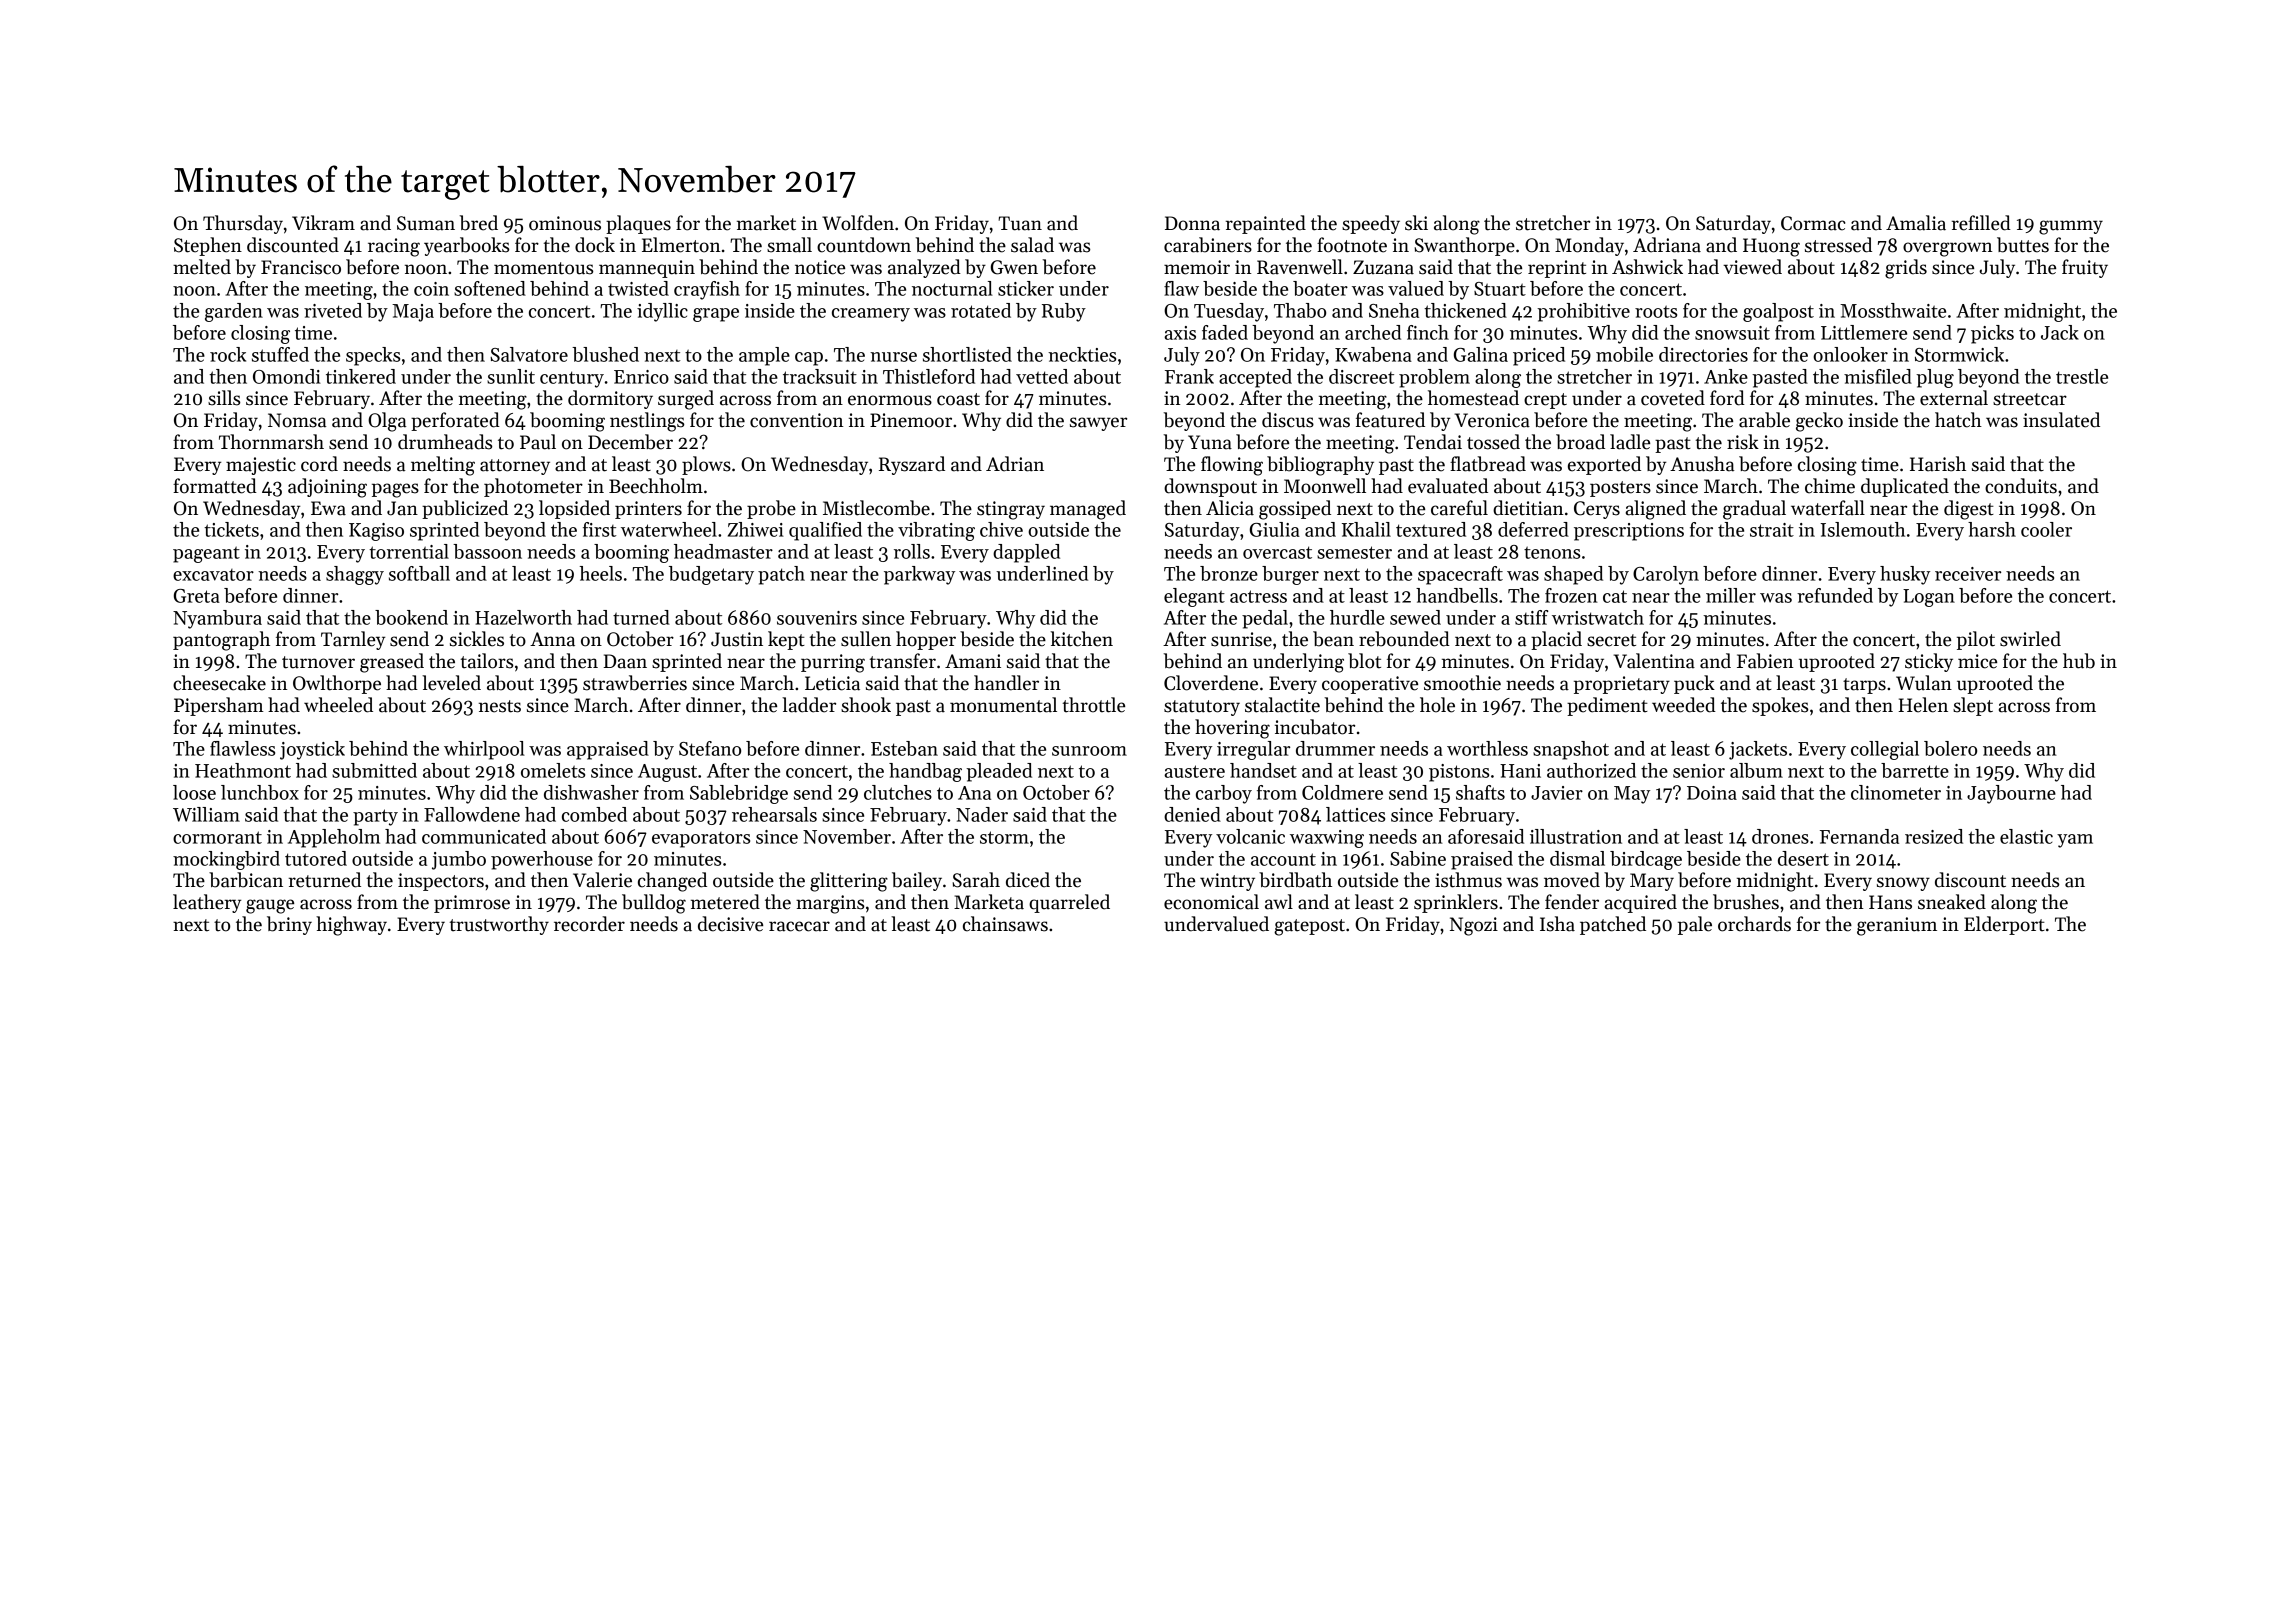 The image size is (2292, 1620). What do you see at coordinates (1342, 792) in the image?
I see `Coldmere` at bounding box center [1342, 792].
